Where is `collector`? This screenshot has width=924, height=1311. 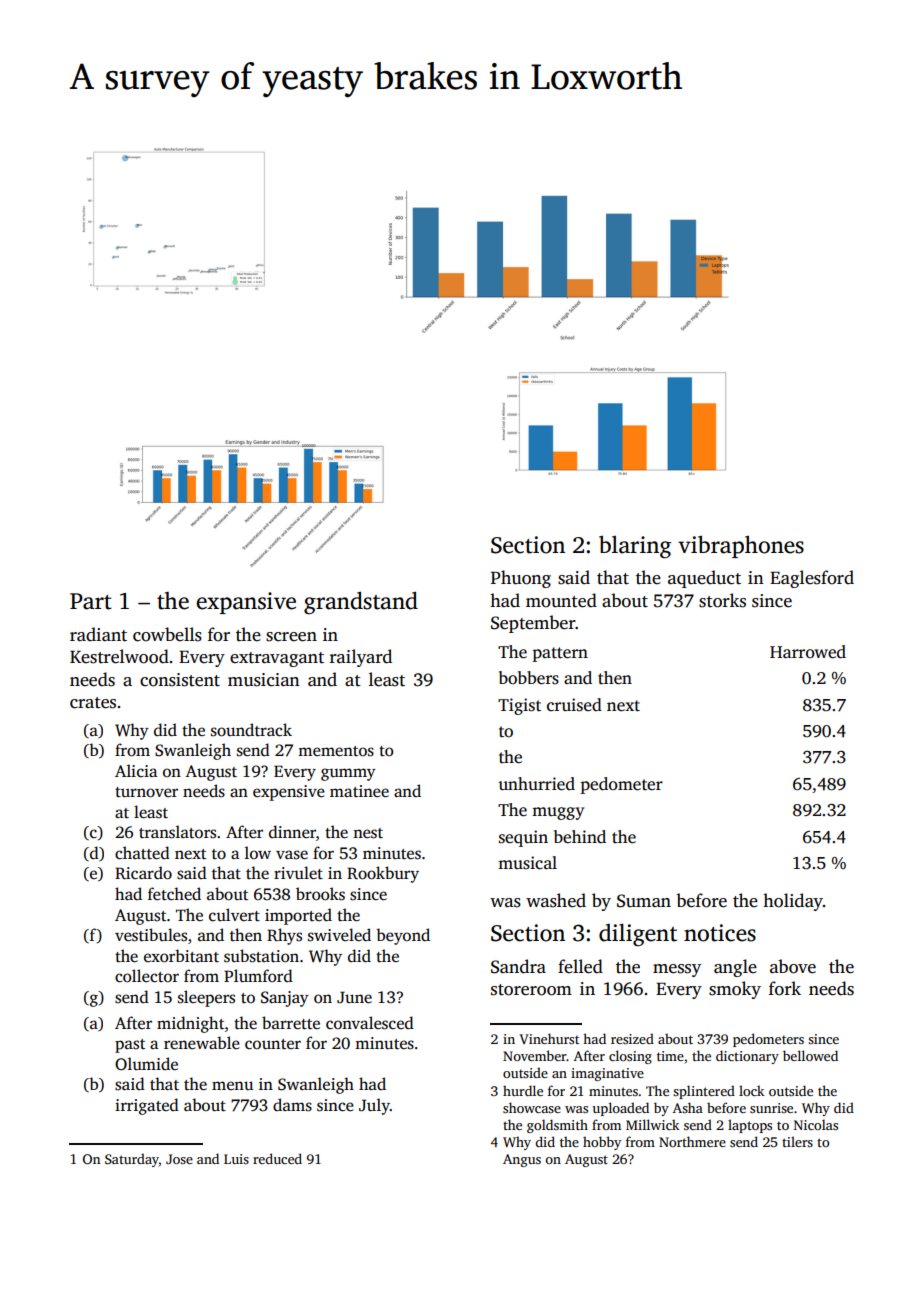
collector is located at coordinates (147, 976).
